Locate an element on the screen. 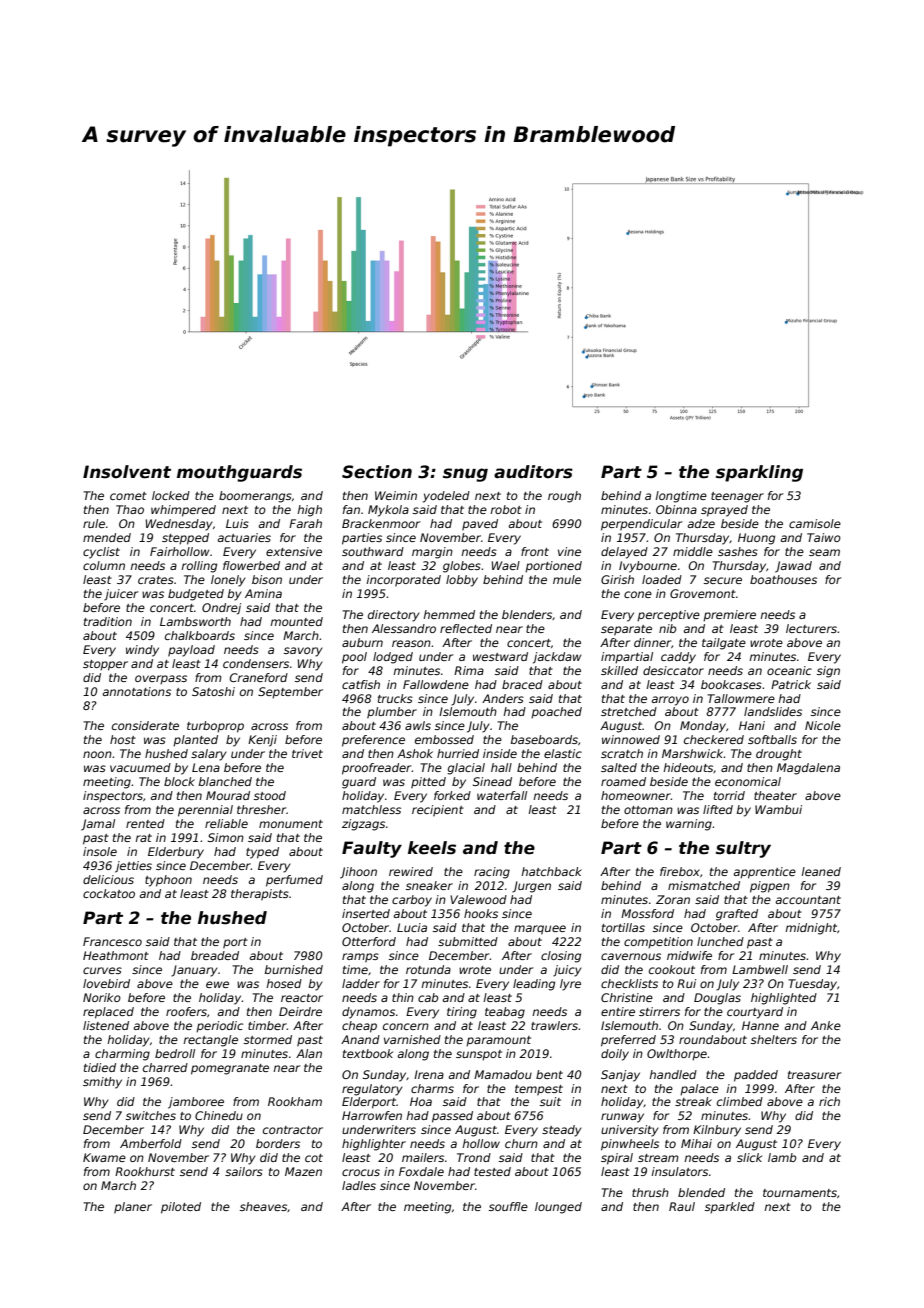  Amberfold is located at coordinates (151, 1143).
